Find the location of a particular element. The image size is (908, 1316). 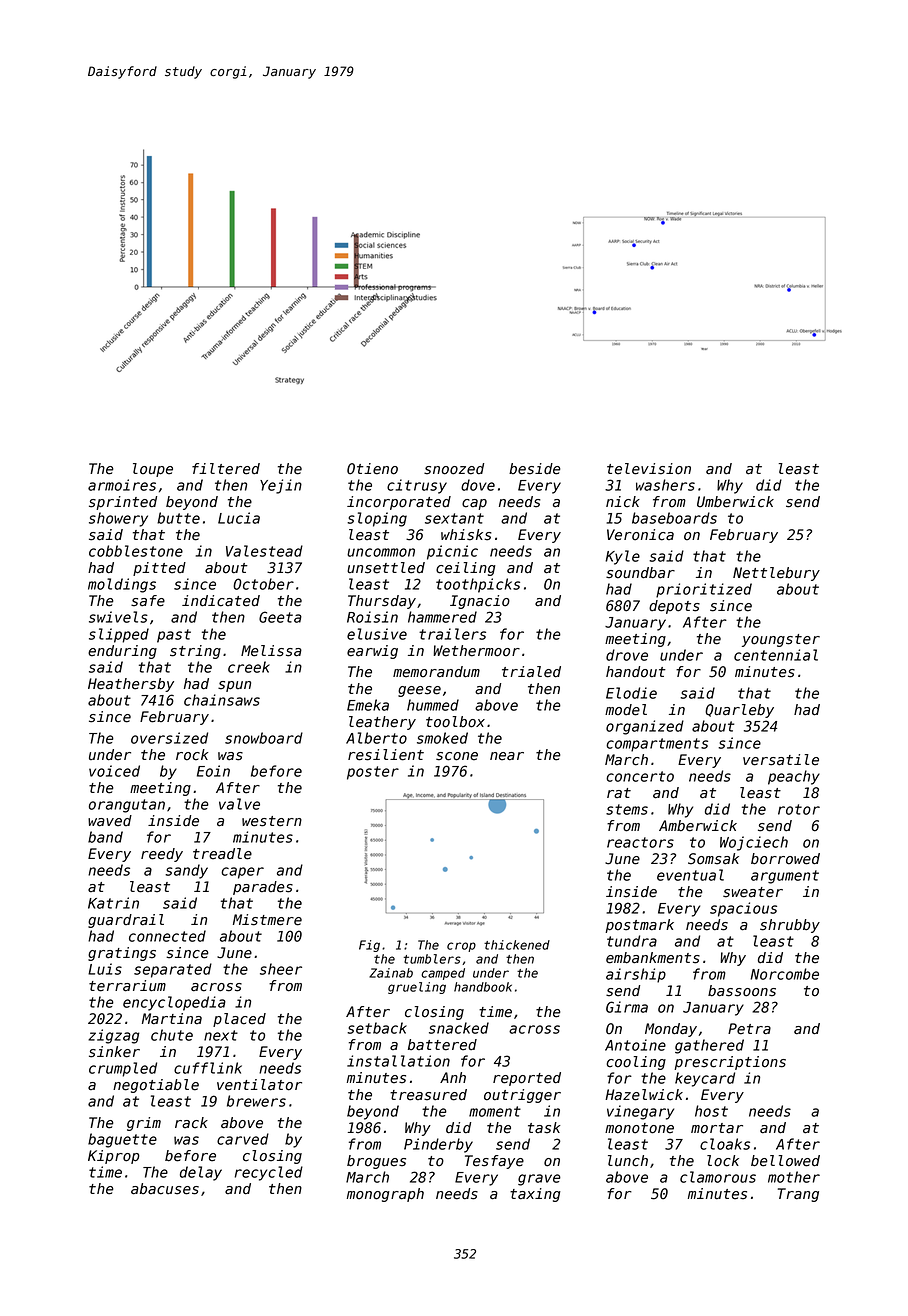

parades is located at coordinates (263, 888).
